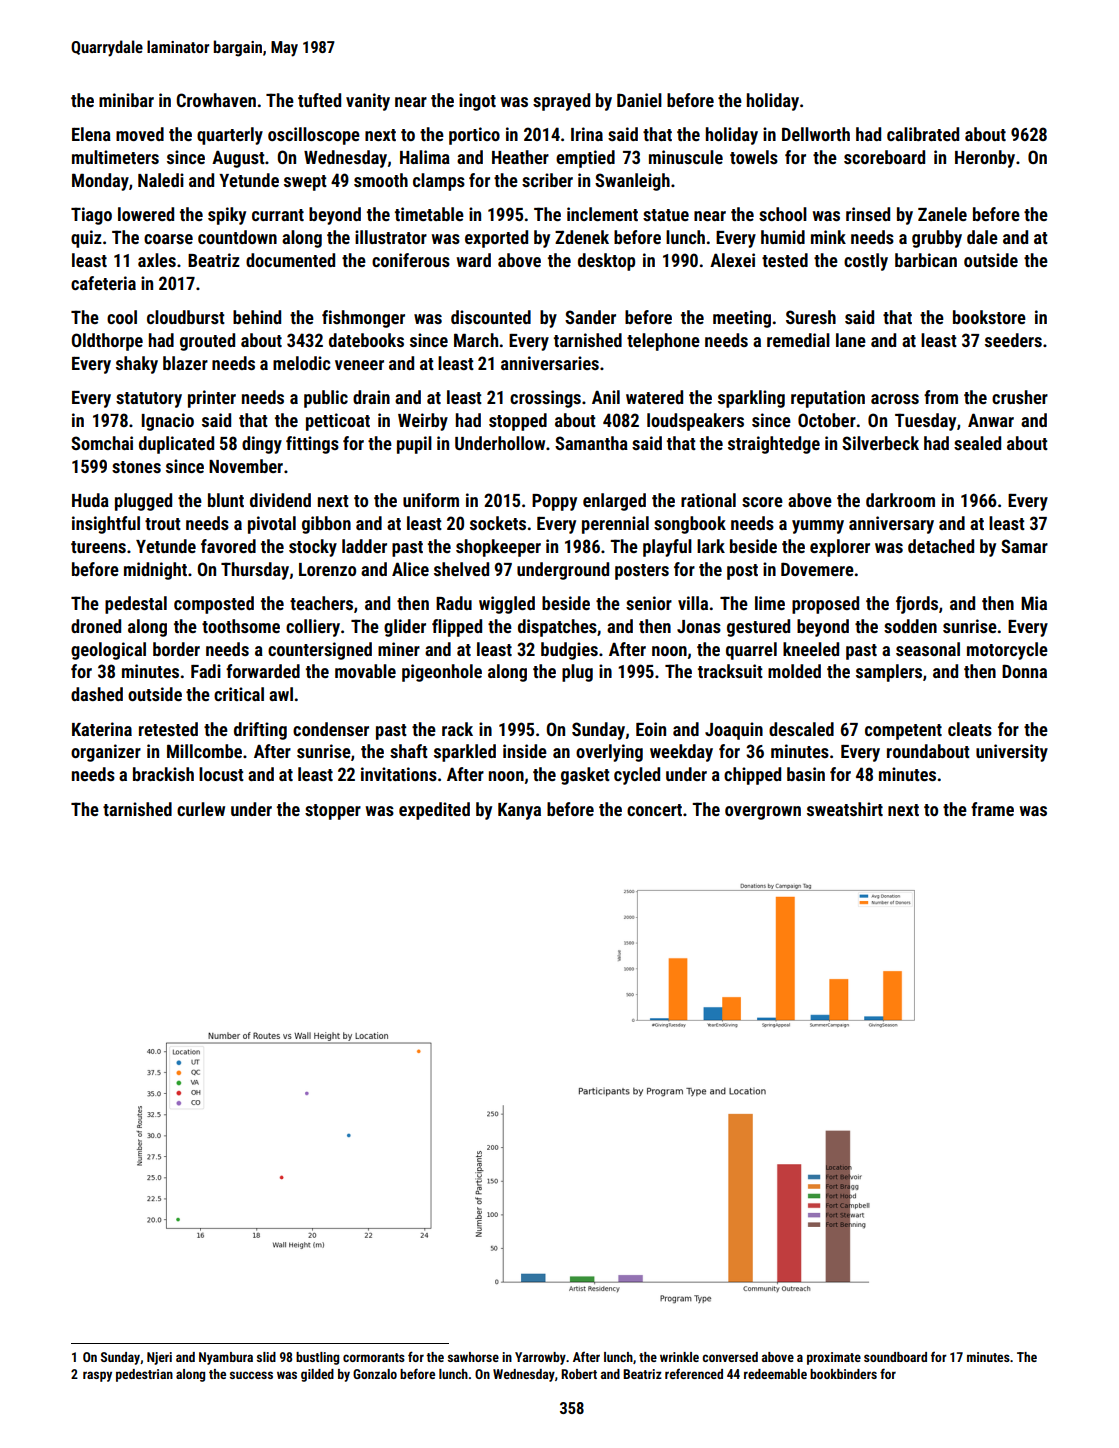  Describe the element at coordinates (97, 694) in the screenshot. I see `dashed` at that location.
